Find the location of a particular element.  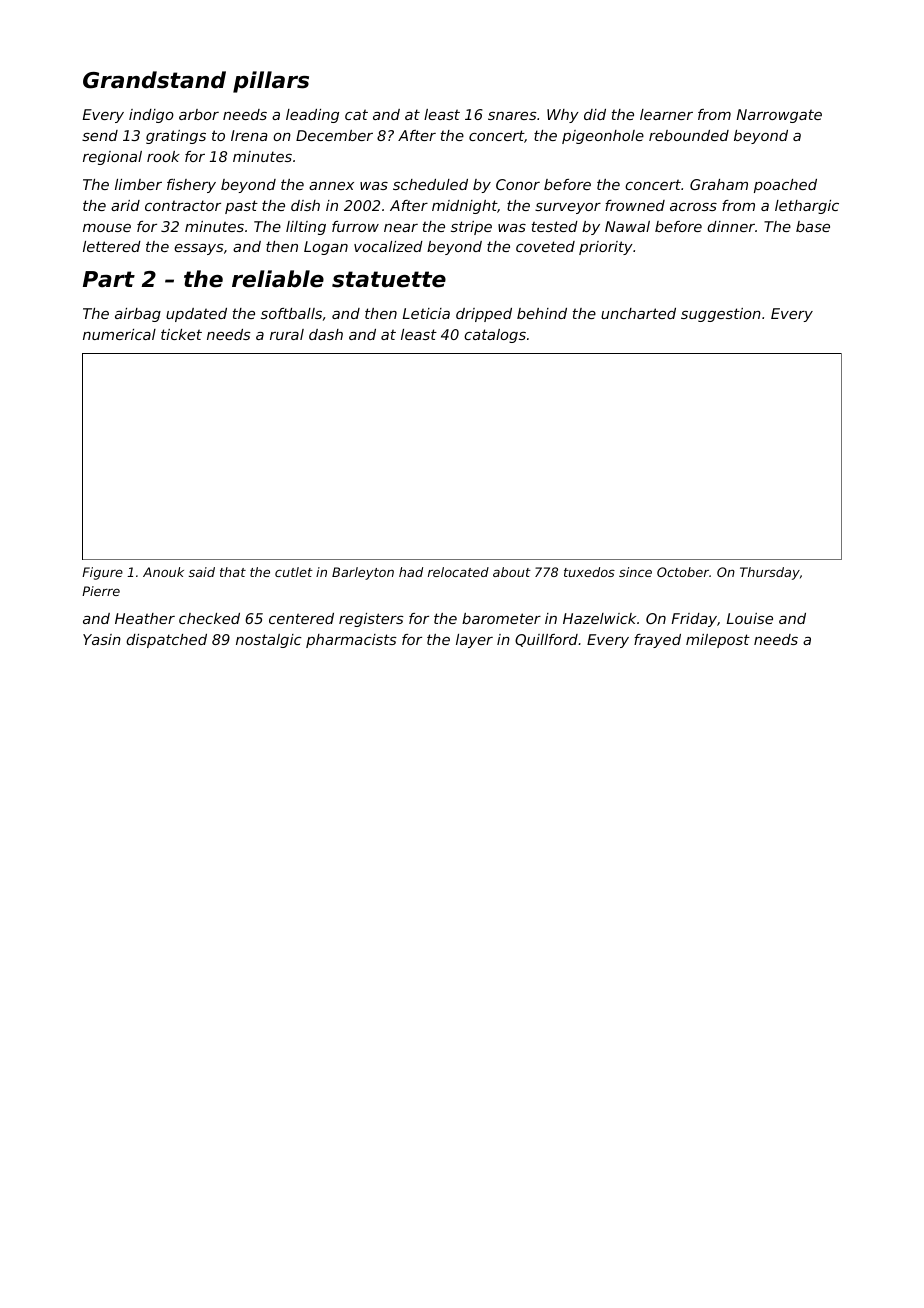

milepost is located at coordinates (718, 641).
